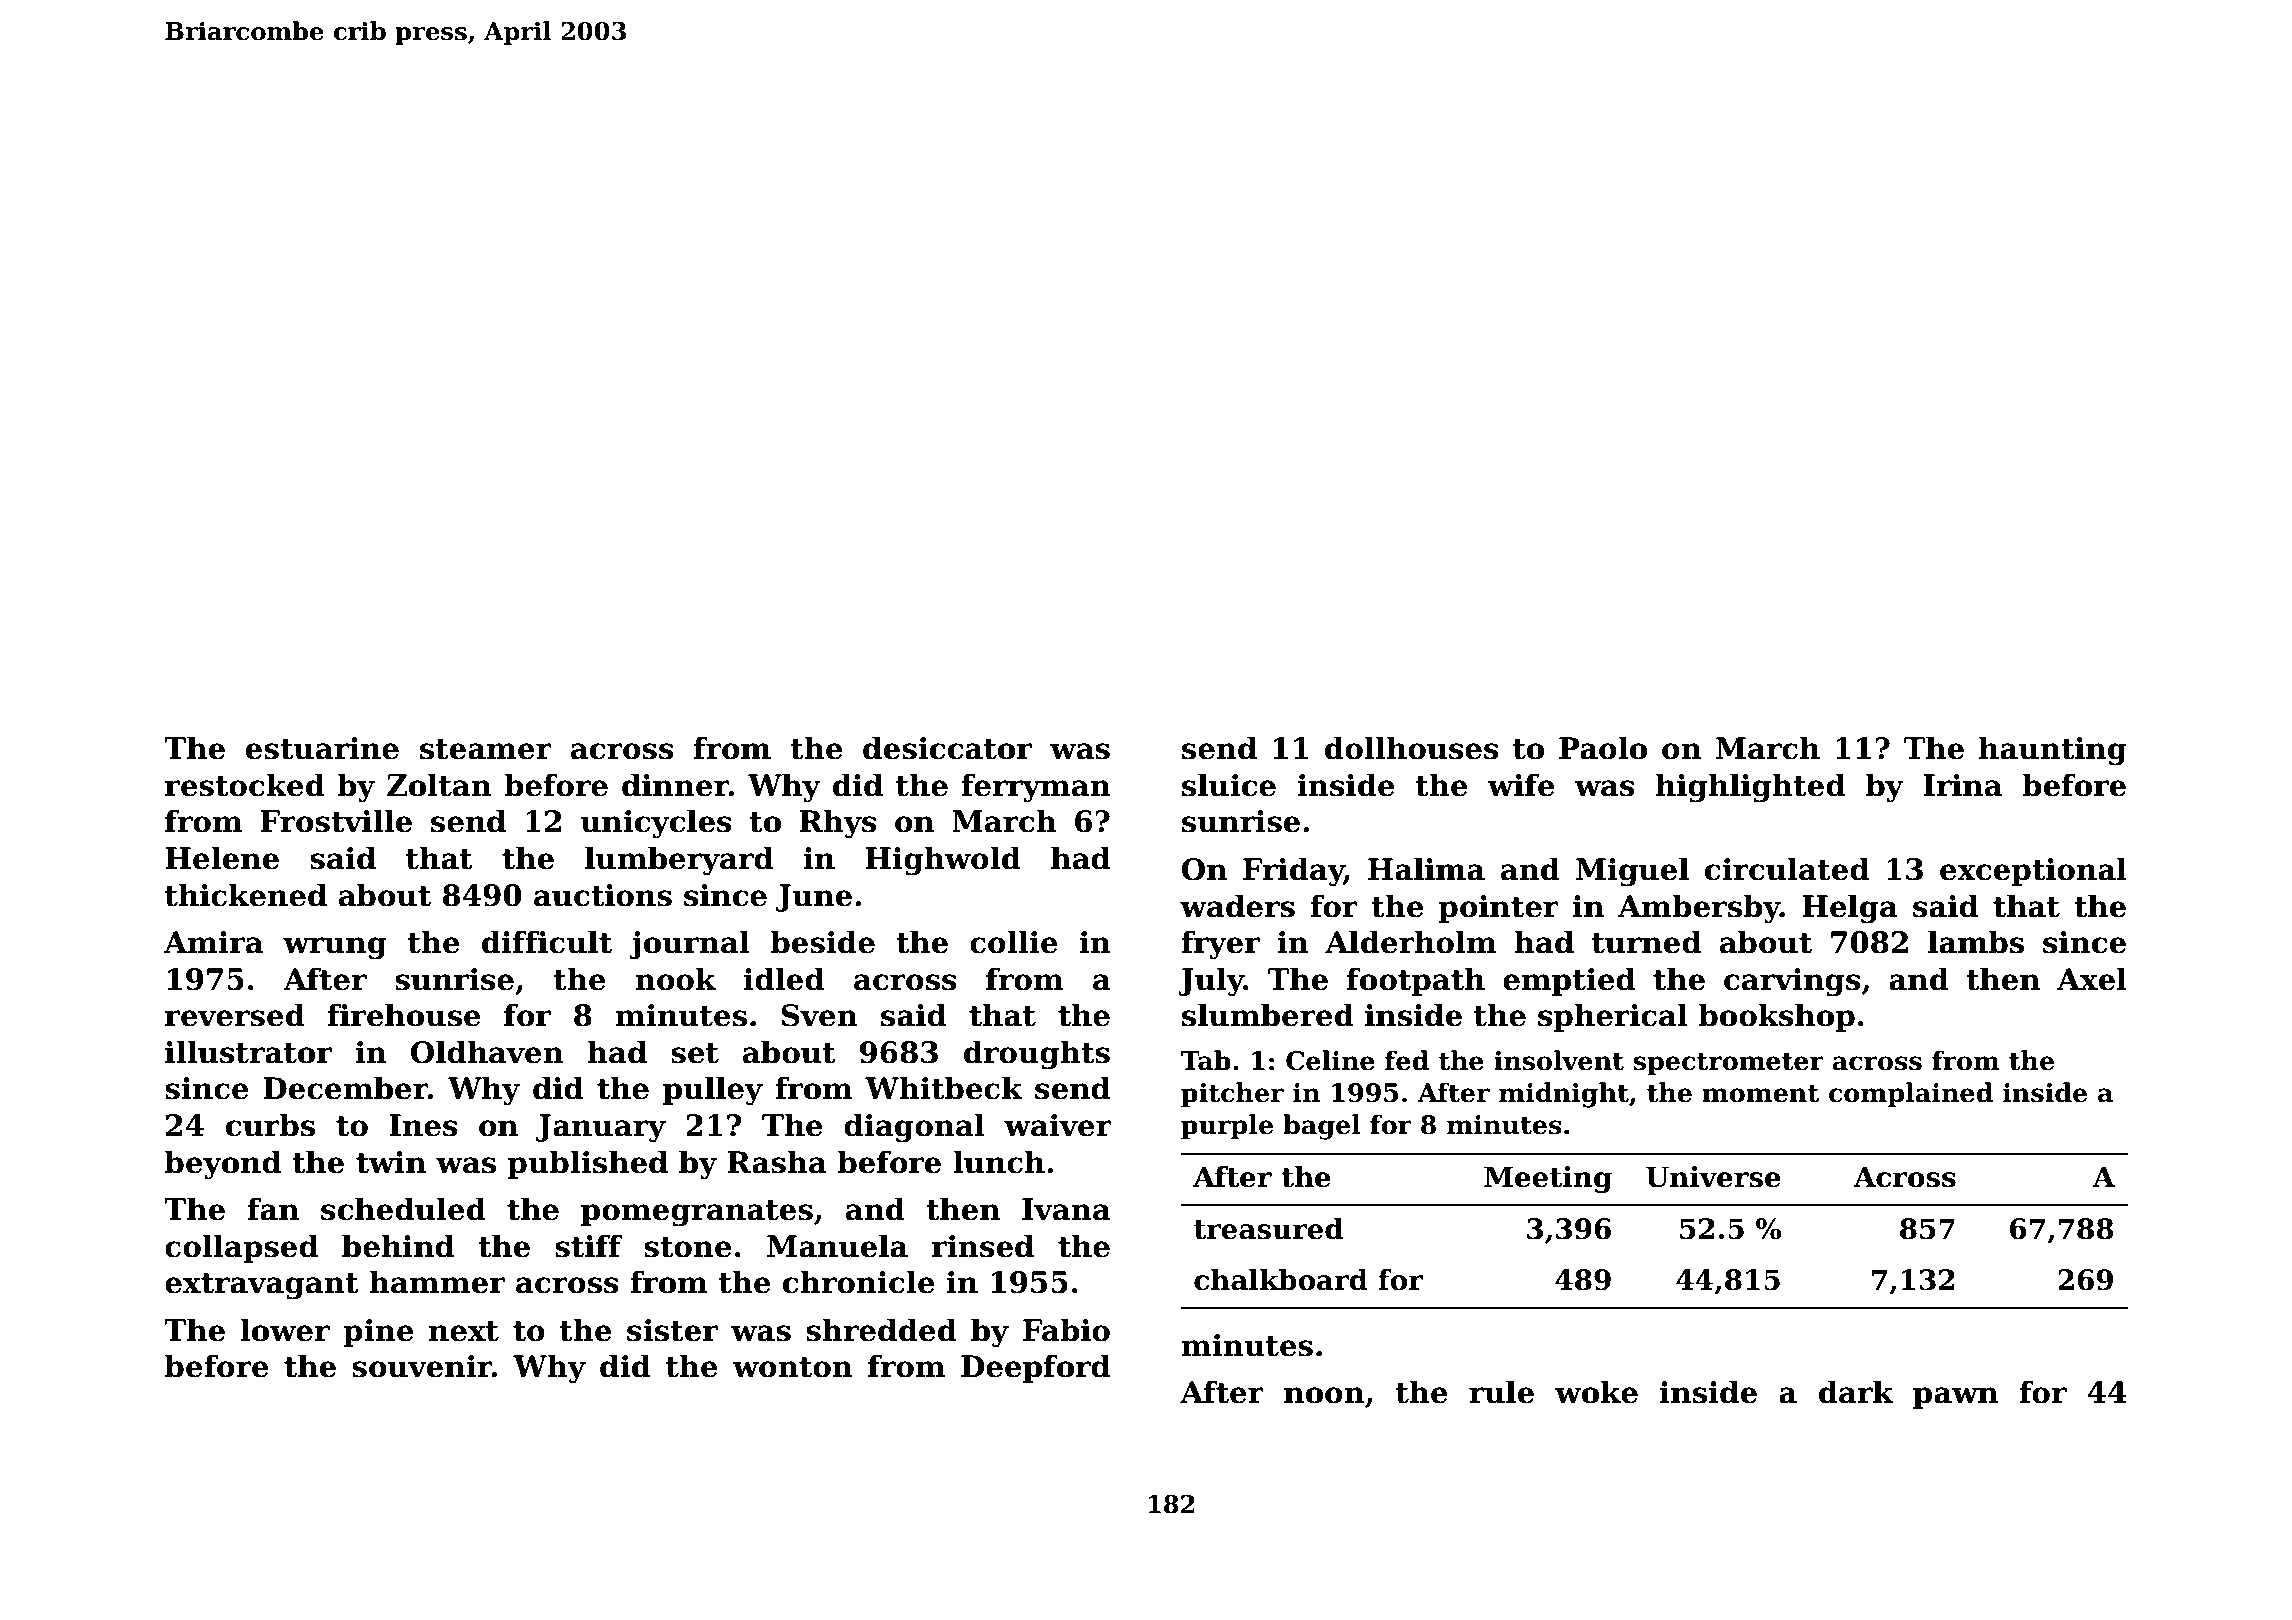 This page has height=1620, width=2292. I want to click on steamer, so click(486, 749).
